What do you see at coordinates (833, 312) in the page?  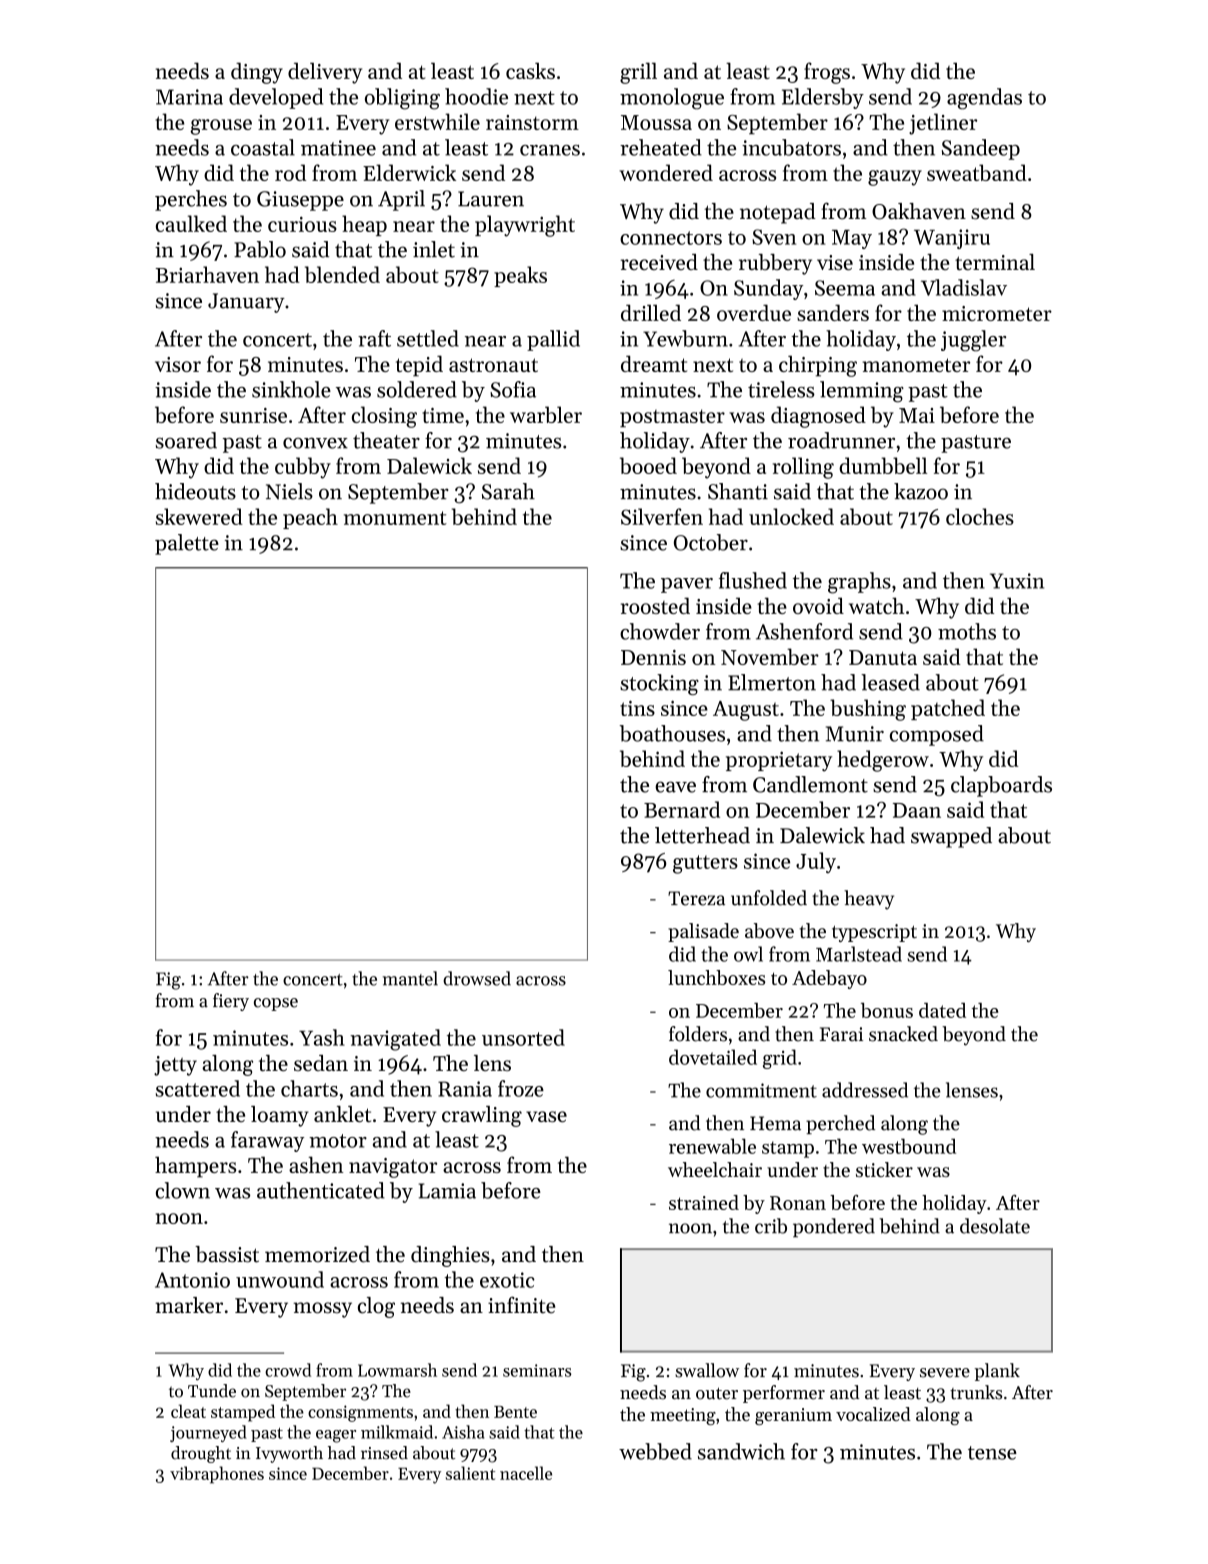 I see `sanders` at bounding box center [833, 312].
